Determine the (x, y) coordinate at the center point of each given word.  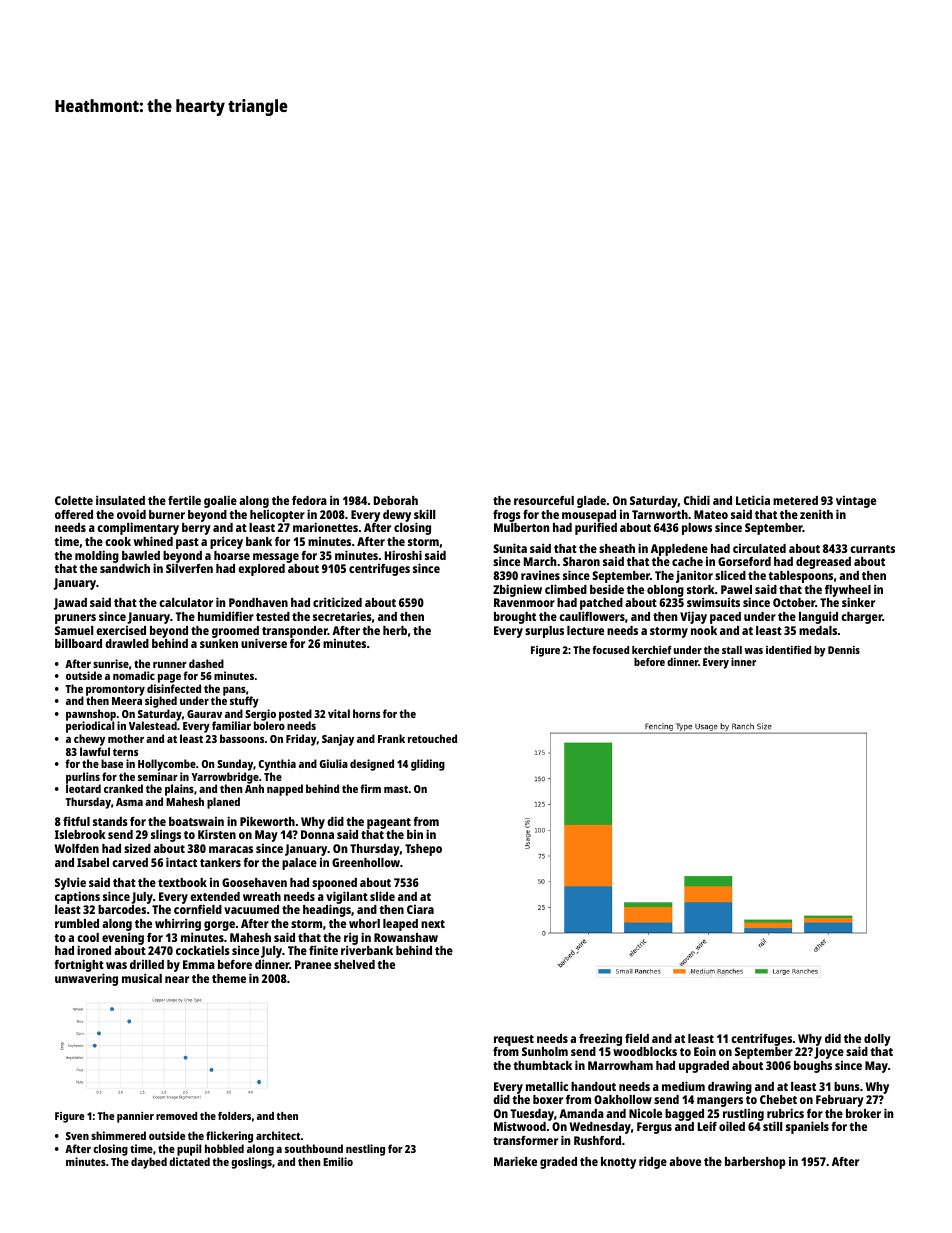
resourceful (544, 500)
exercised (121, 630)
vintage (856, 502)
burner (167, 514)
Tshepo (423, 850)
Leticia (753, 500)
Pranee (313, 964)
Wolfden (77, 848)
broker (863, 1113)
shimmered (118, 1135)
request (514, 1040)
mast (396, 789)
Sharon (581, 561)
